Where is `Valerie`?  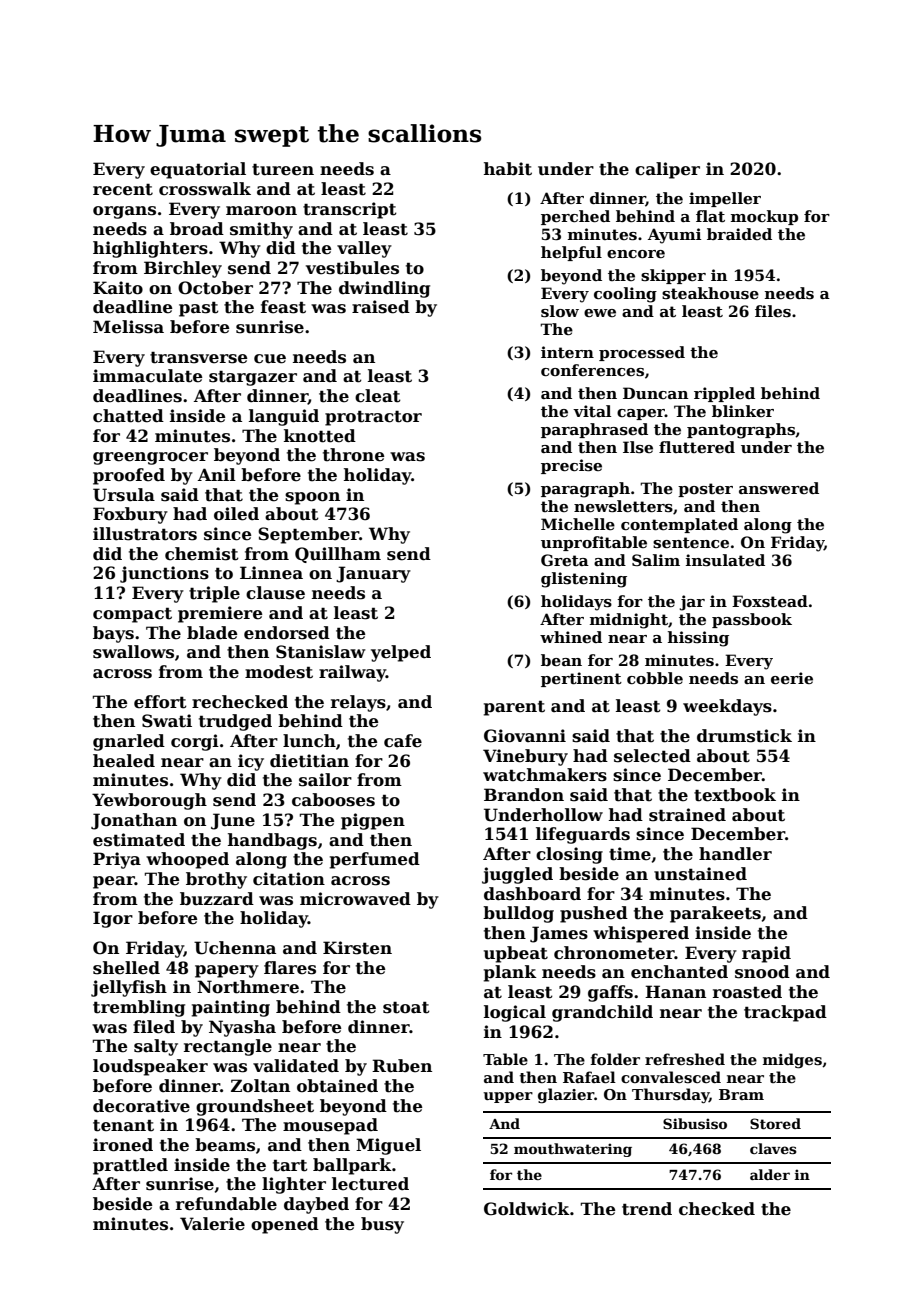 Valerie is located at coordinates (212, 1224).
